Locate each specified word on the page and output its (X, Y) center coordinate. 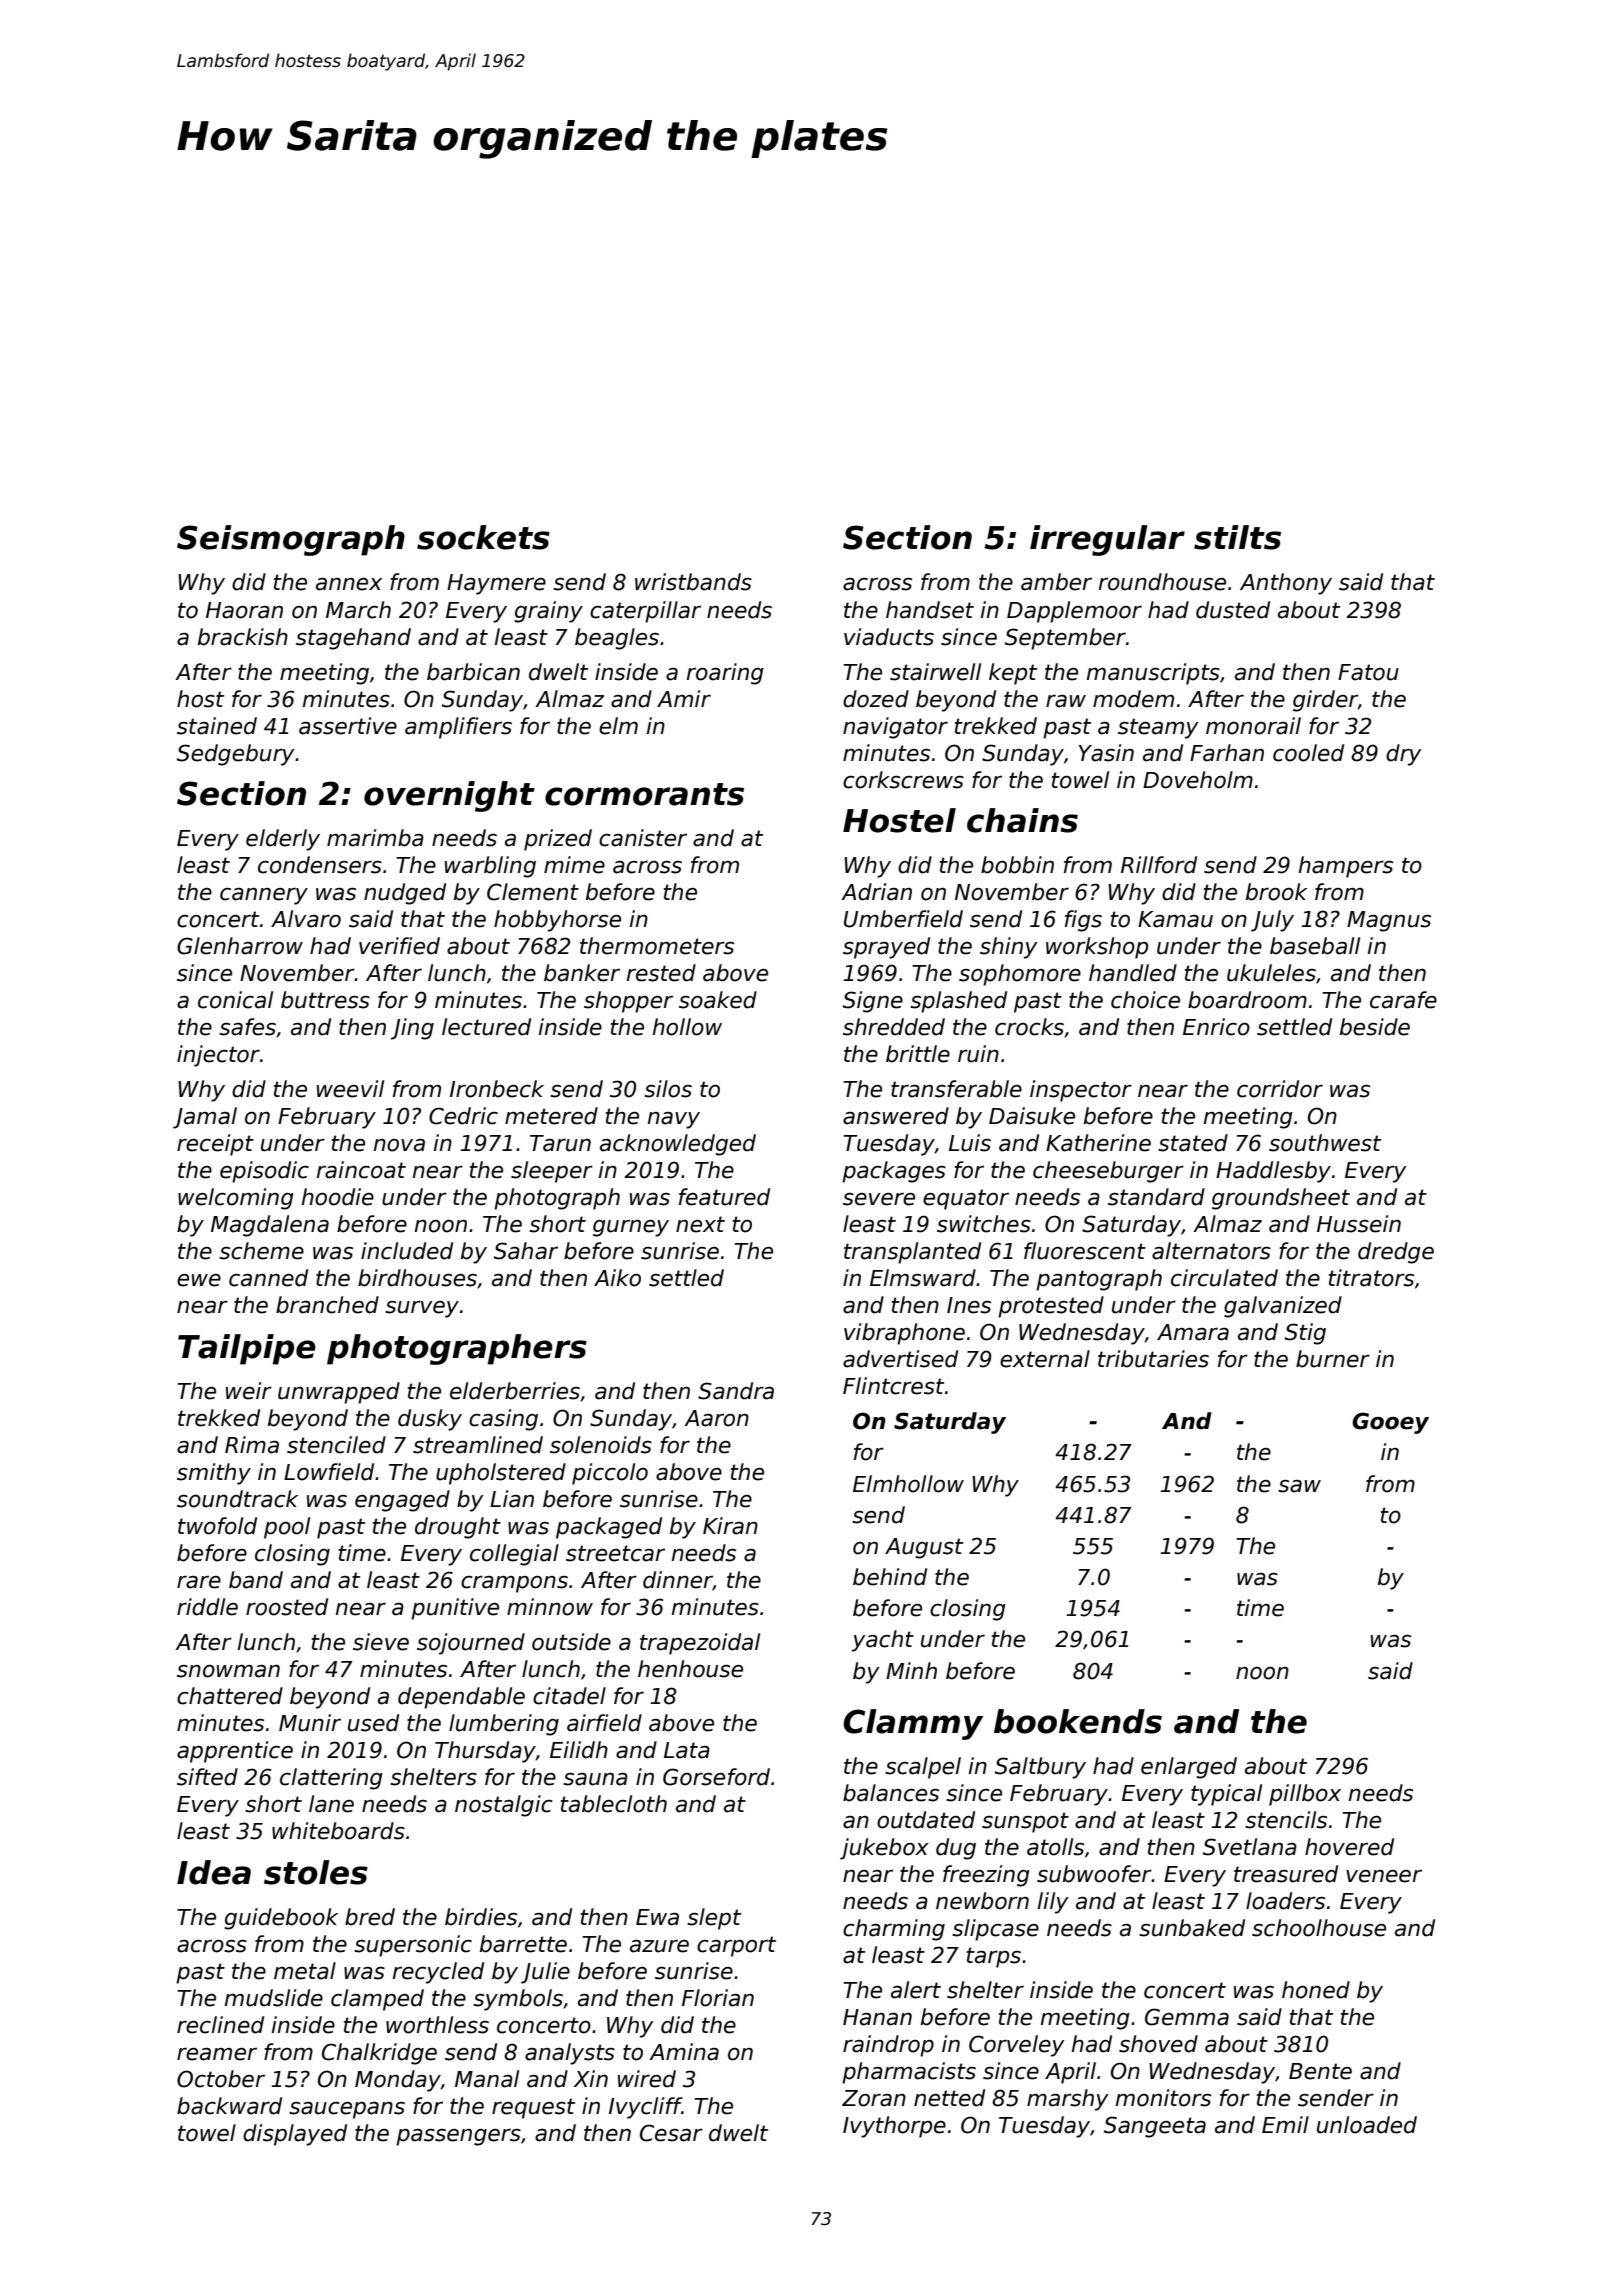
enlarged (1189, 1768)
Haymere (496, 584)
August (924, 1548)
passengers (458, 2137)
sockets (483, 537)
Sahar (526, 1251)
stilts (1237, 537)
